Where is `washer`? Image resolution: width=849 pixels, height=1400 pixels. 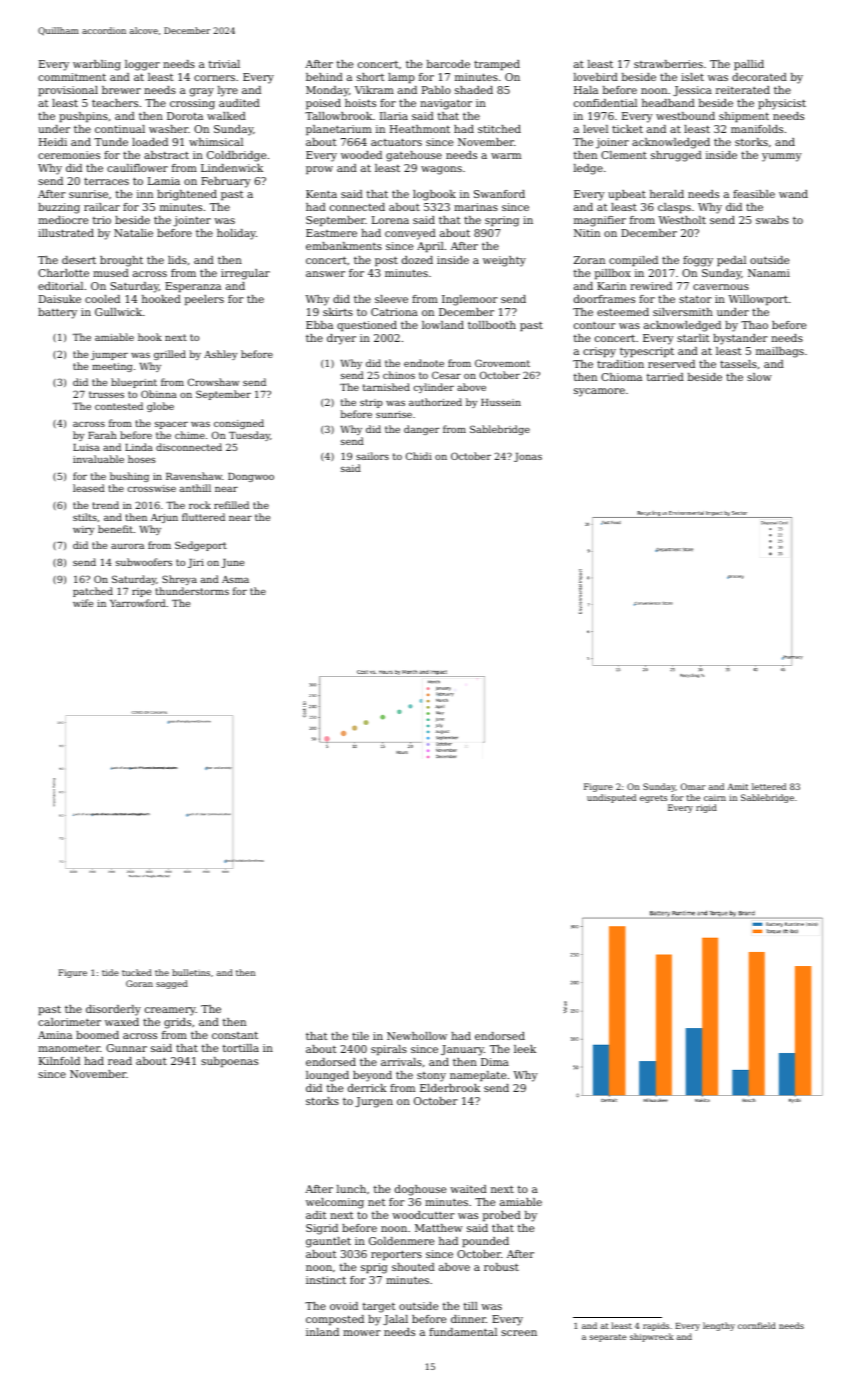 washer is located at coordinates (168, 129).
